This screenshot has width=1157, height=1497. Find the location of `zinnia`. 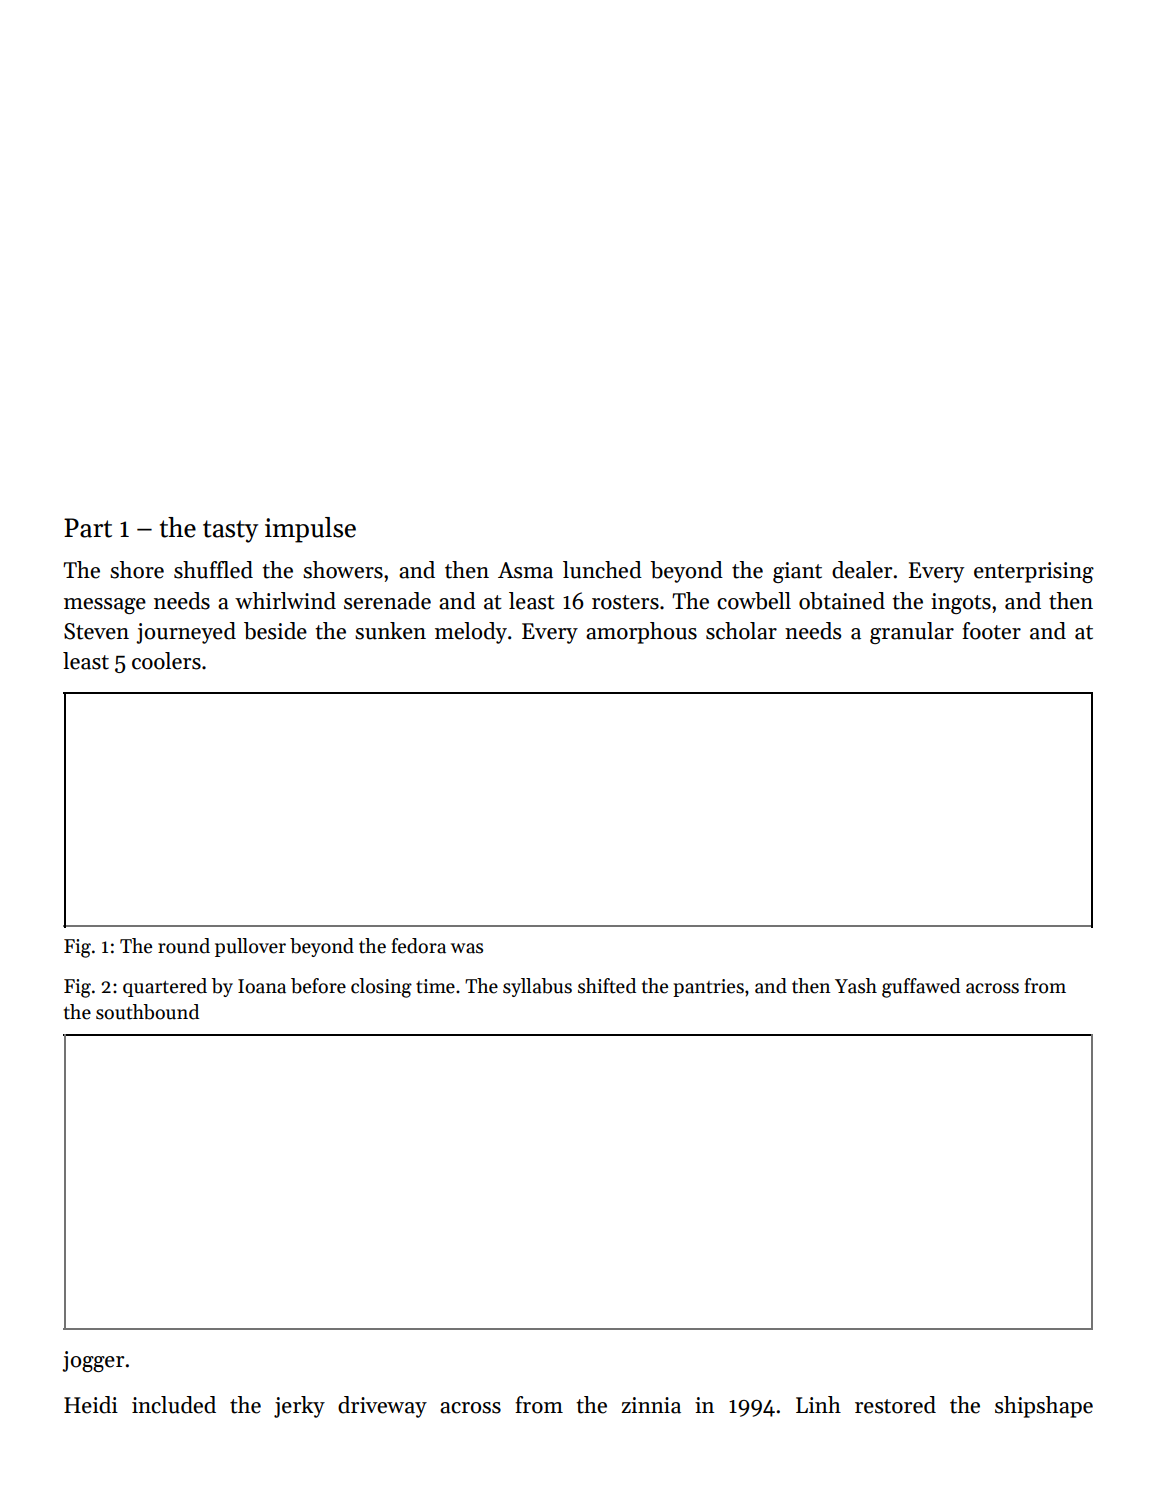

zinnia is located at coordinates (651, 1405).
